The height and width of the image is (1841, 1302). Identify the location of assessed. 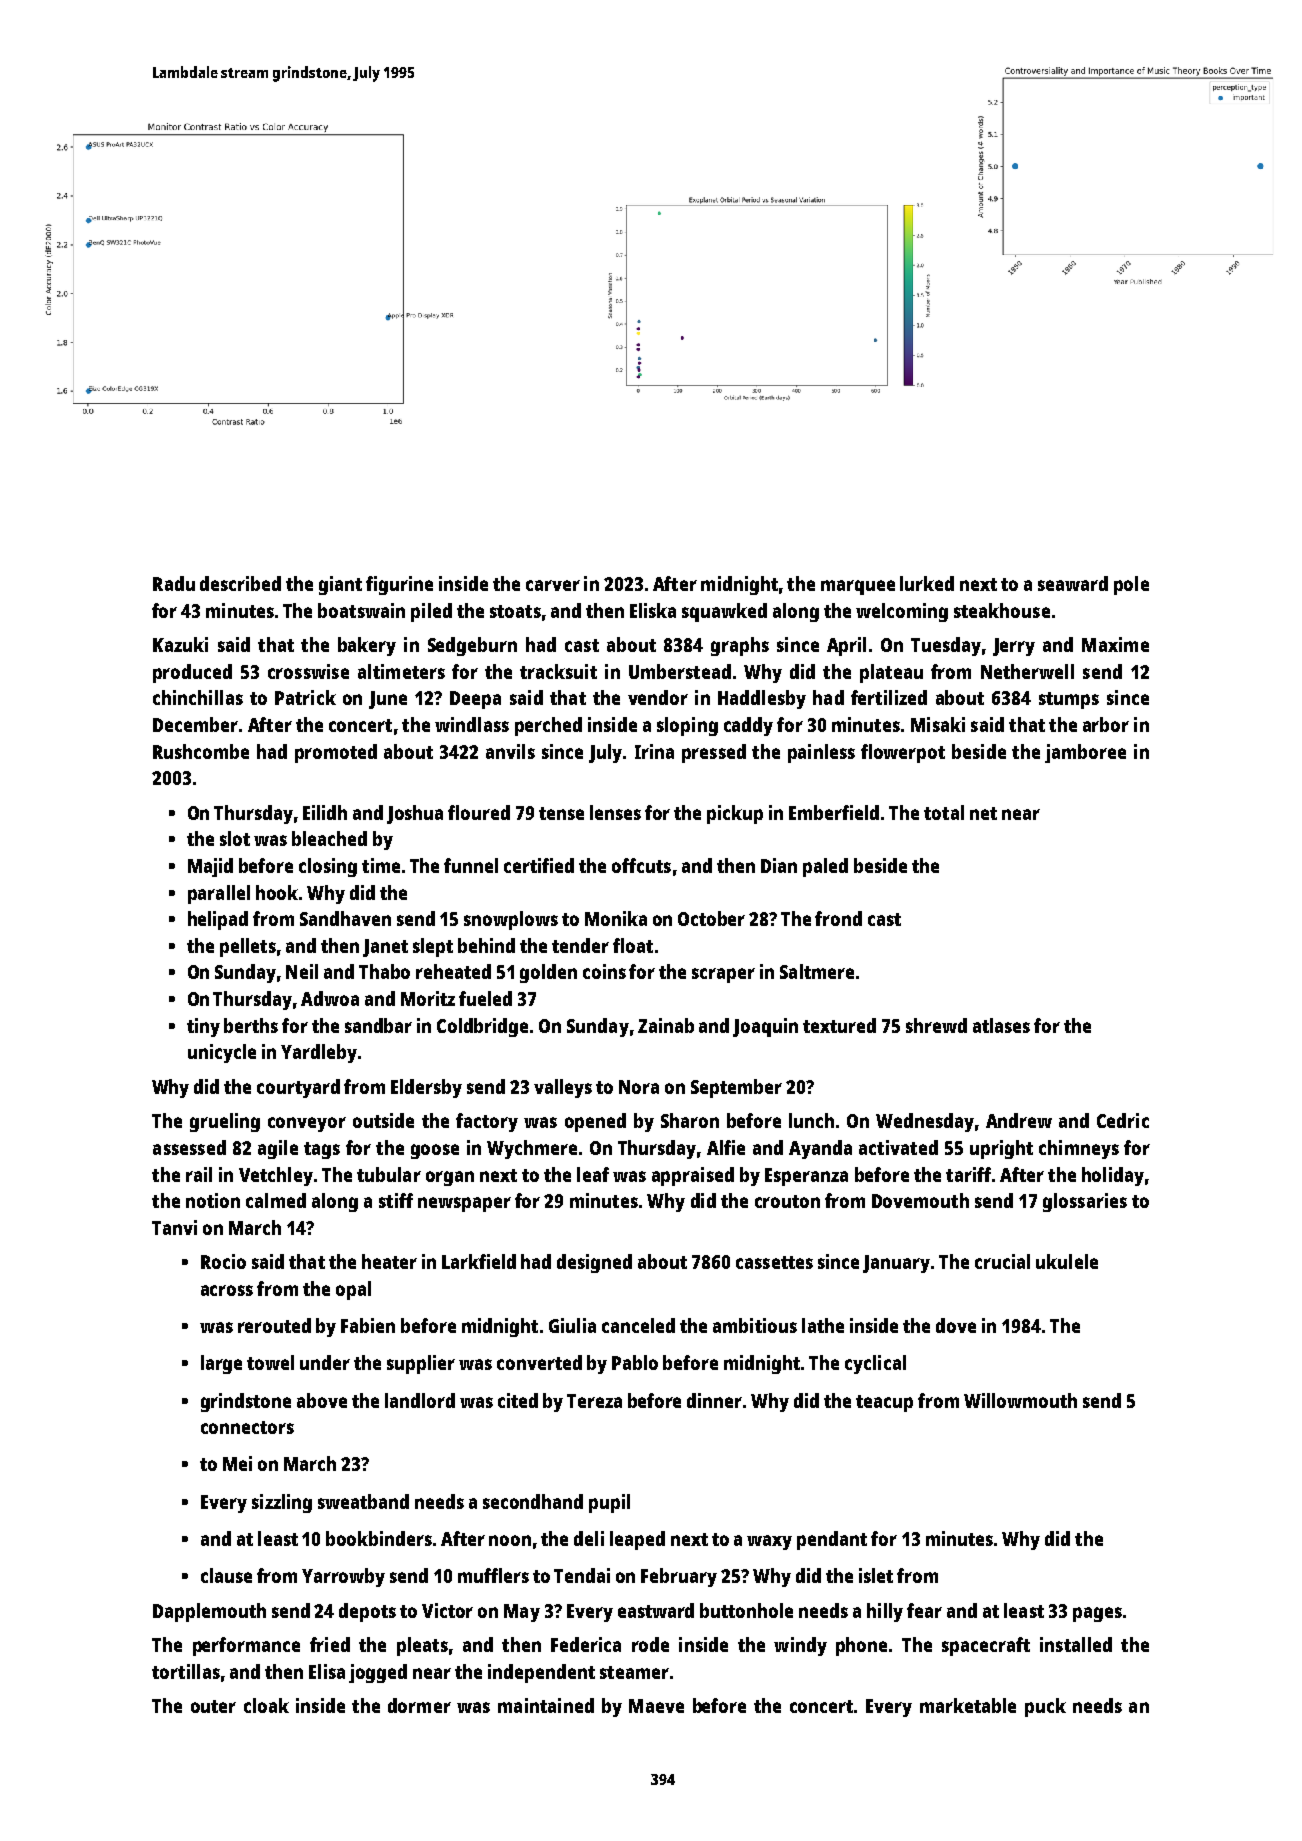
(189, 1147).
